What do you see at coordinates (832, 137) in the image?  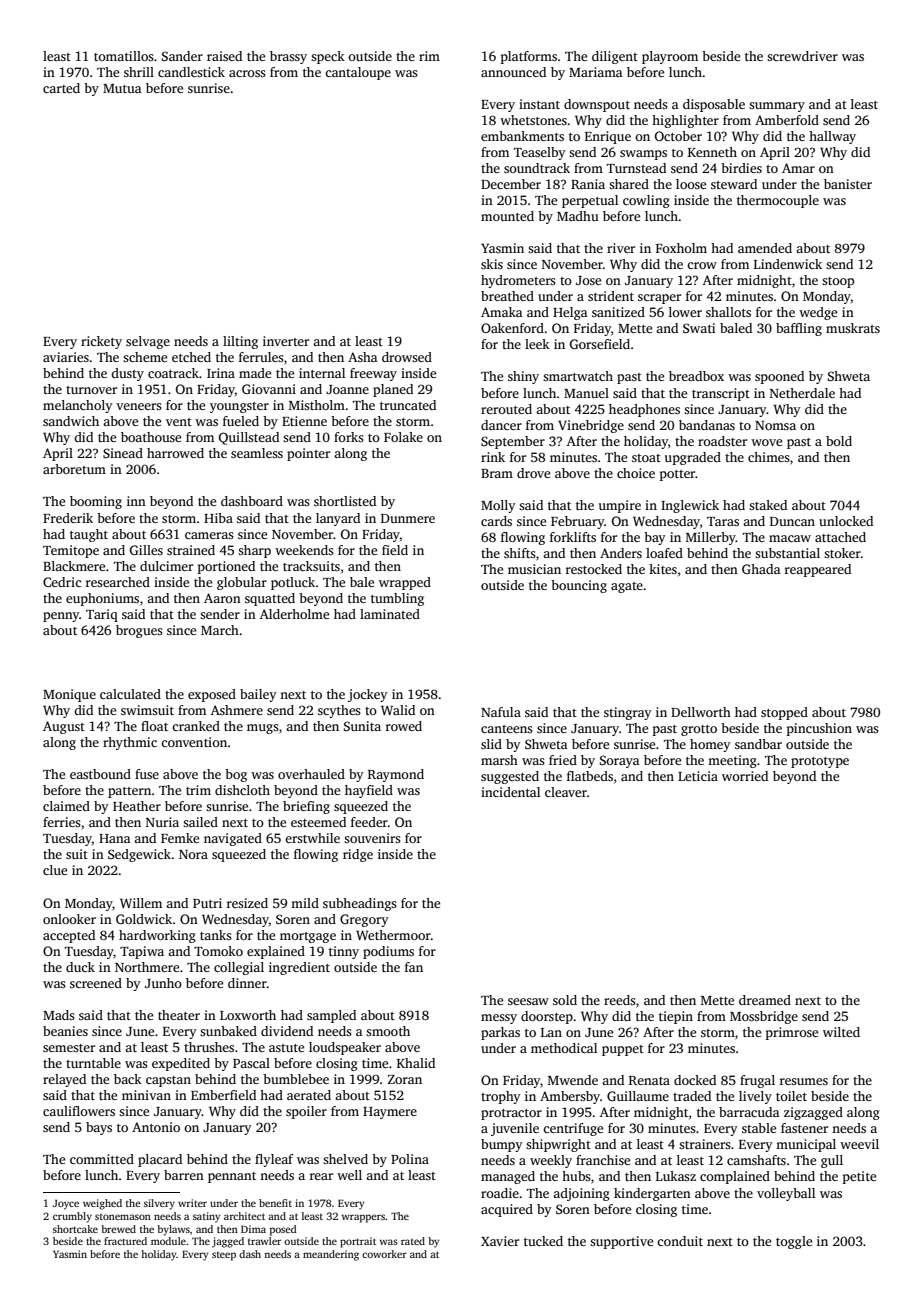 I see `hallway` at bounding box center [832, 137].
